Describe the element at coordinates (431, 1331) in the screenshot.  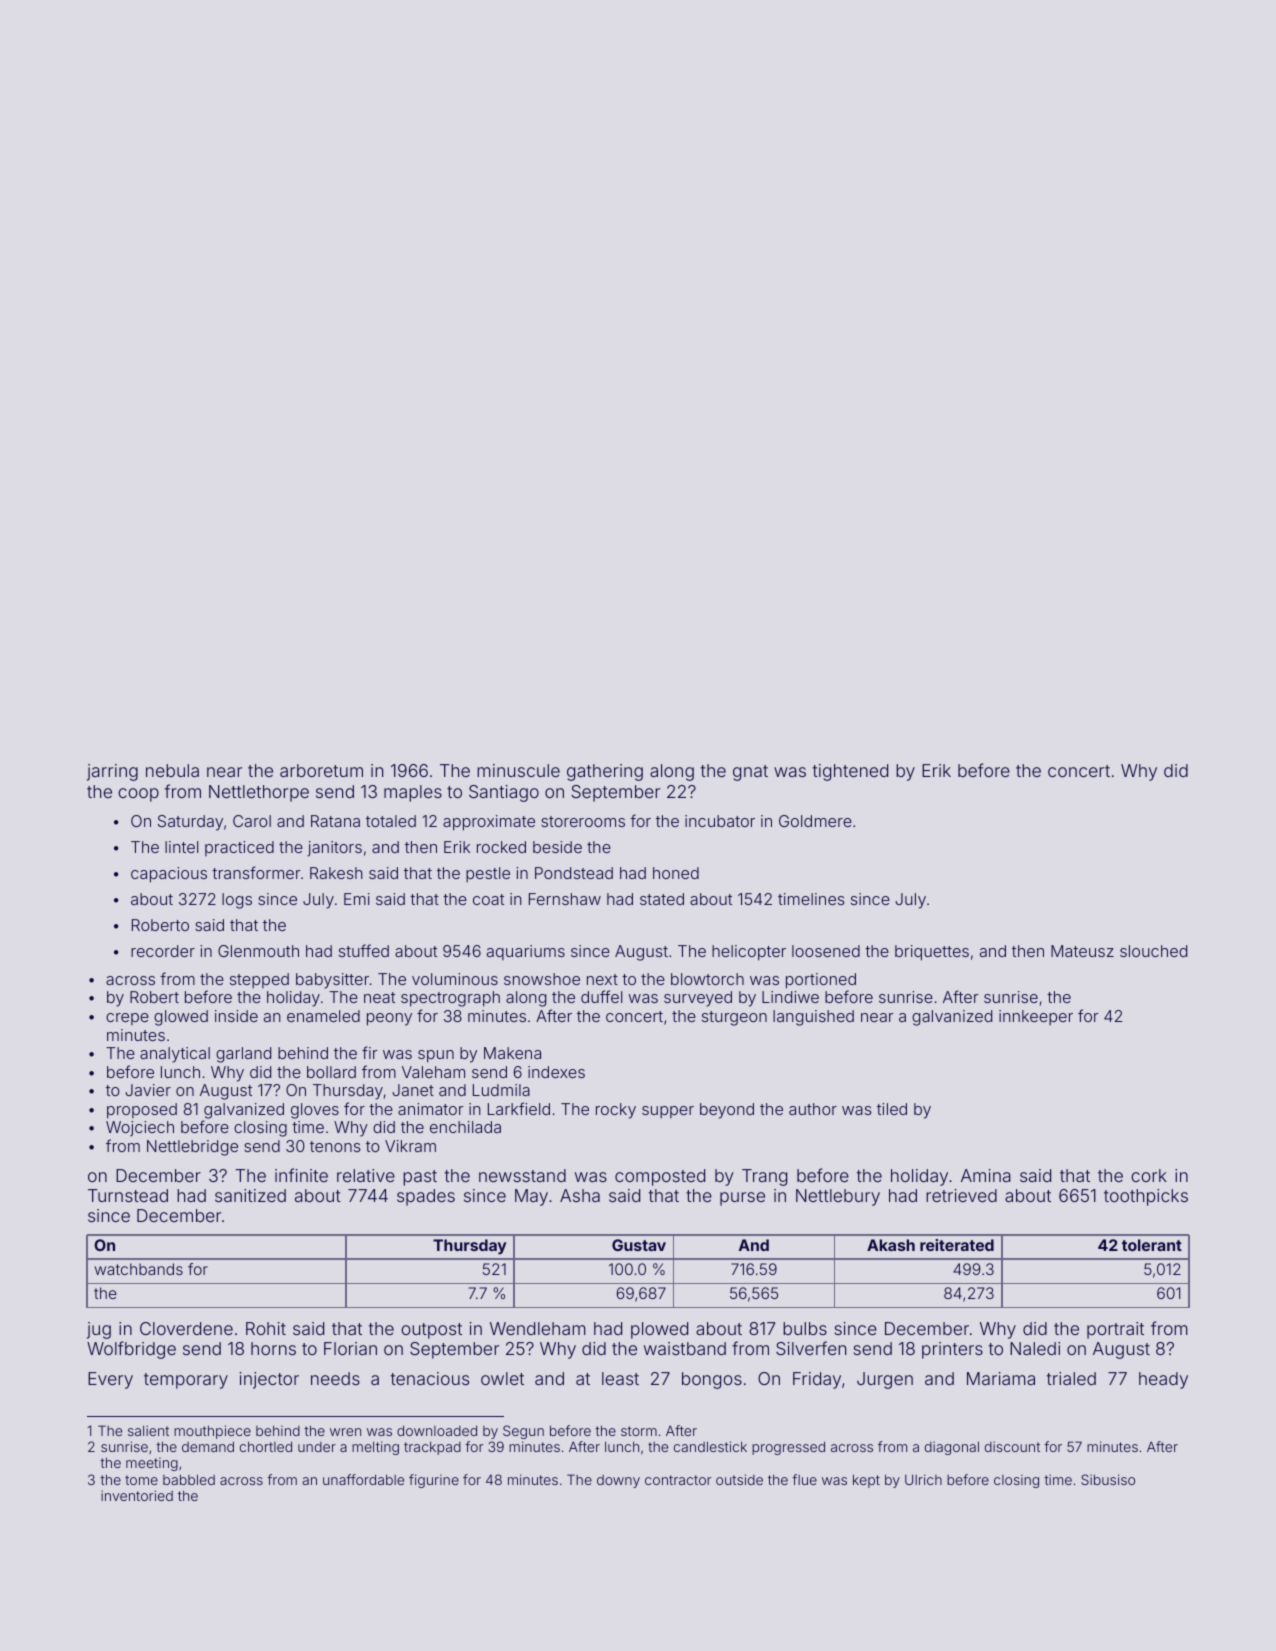
I see `outpost` at that location.
